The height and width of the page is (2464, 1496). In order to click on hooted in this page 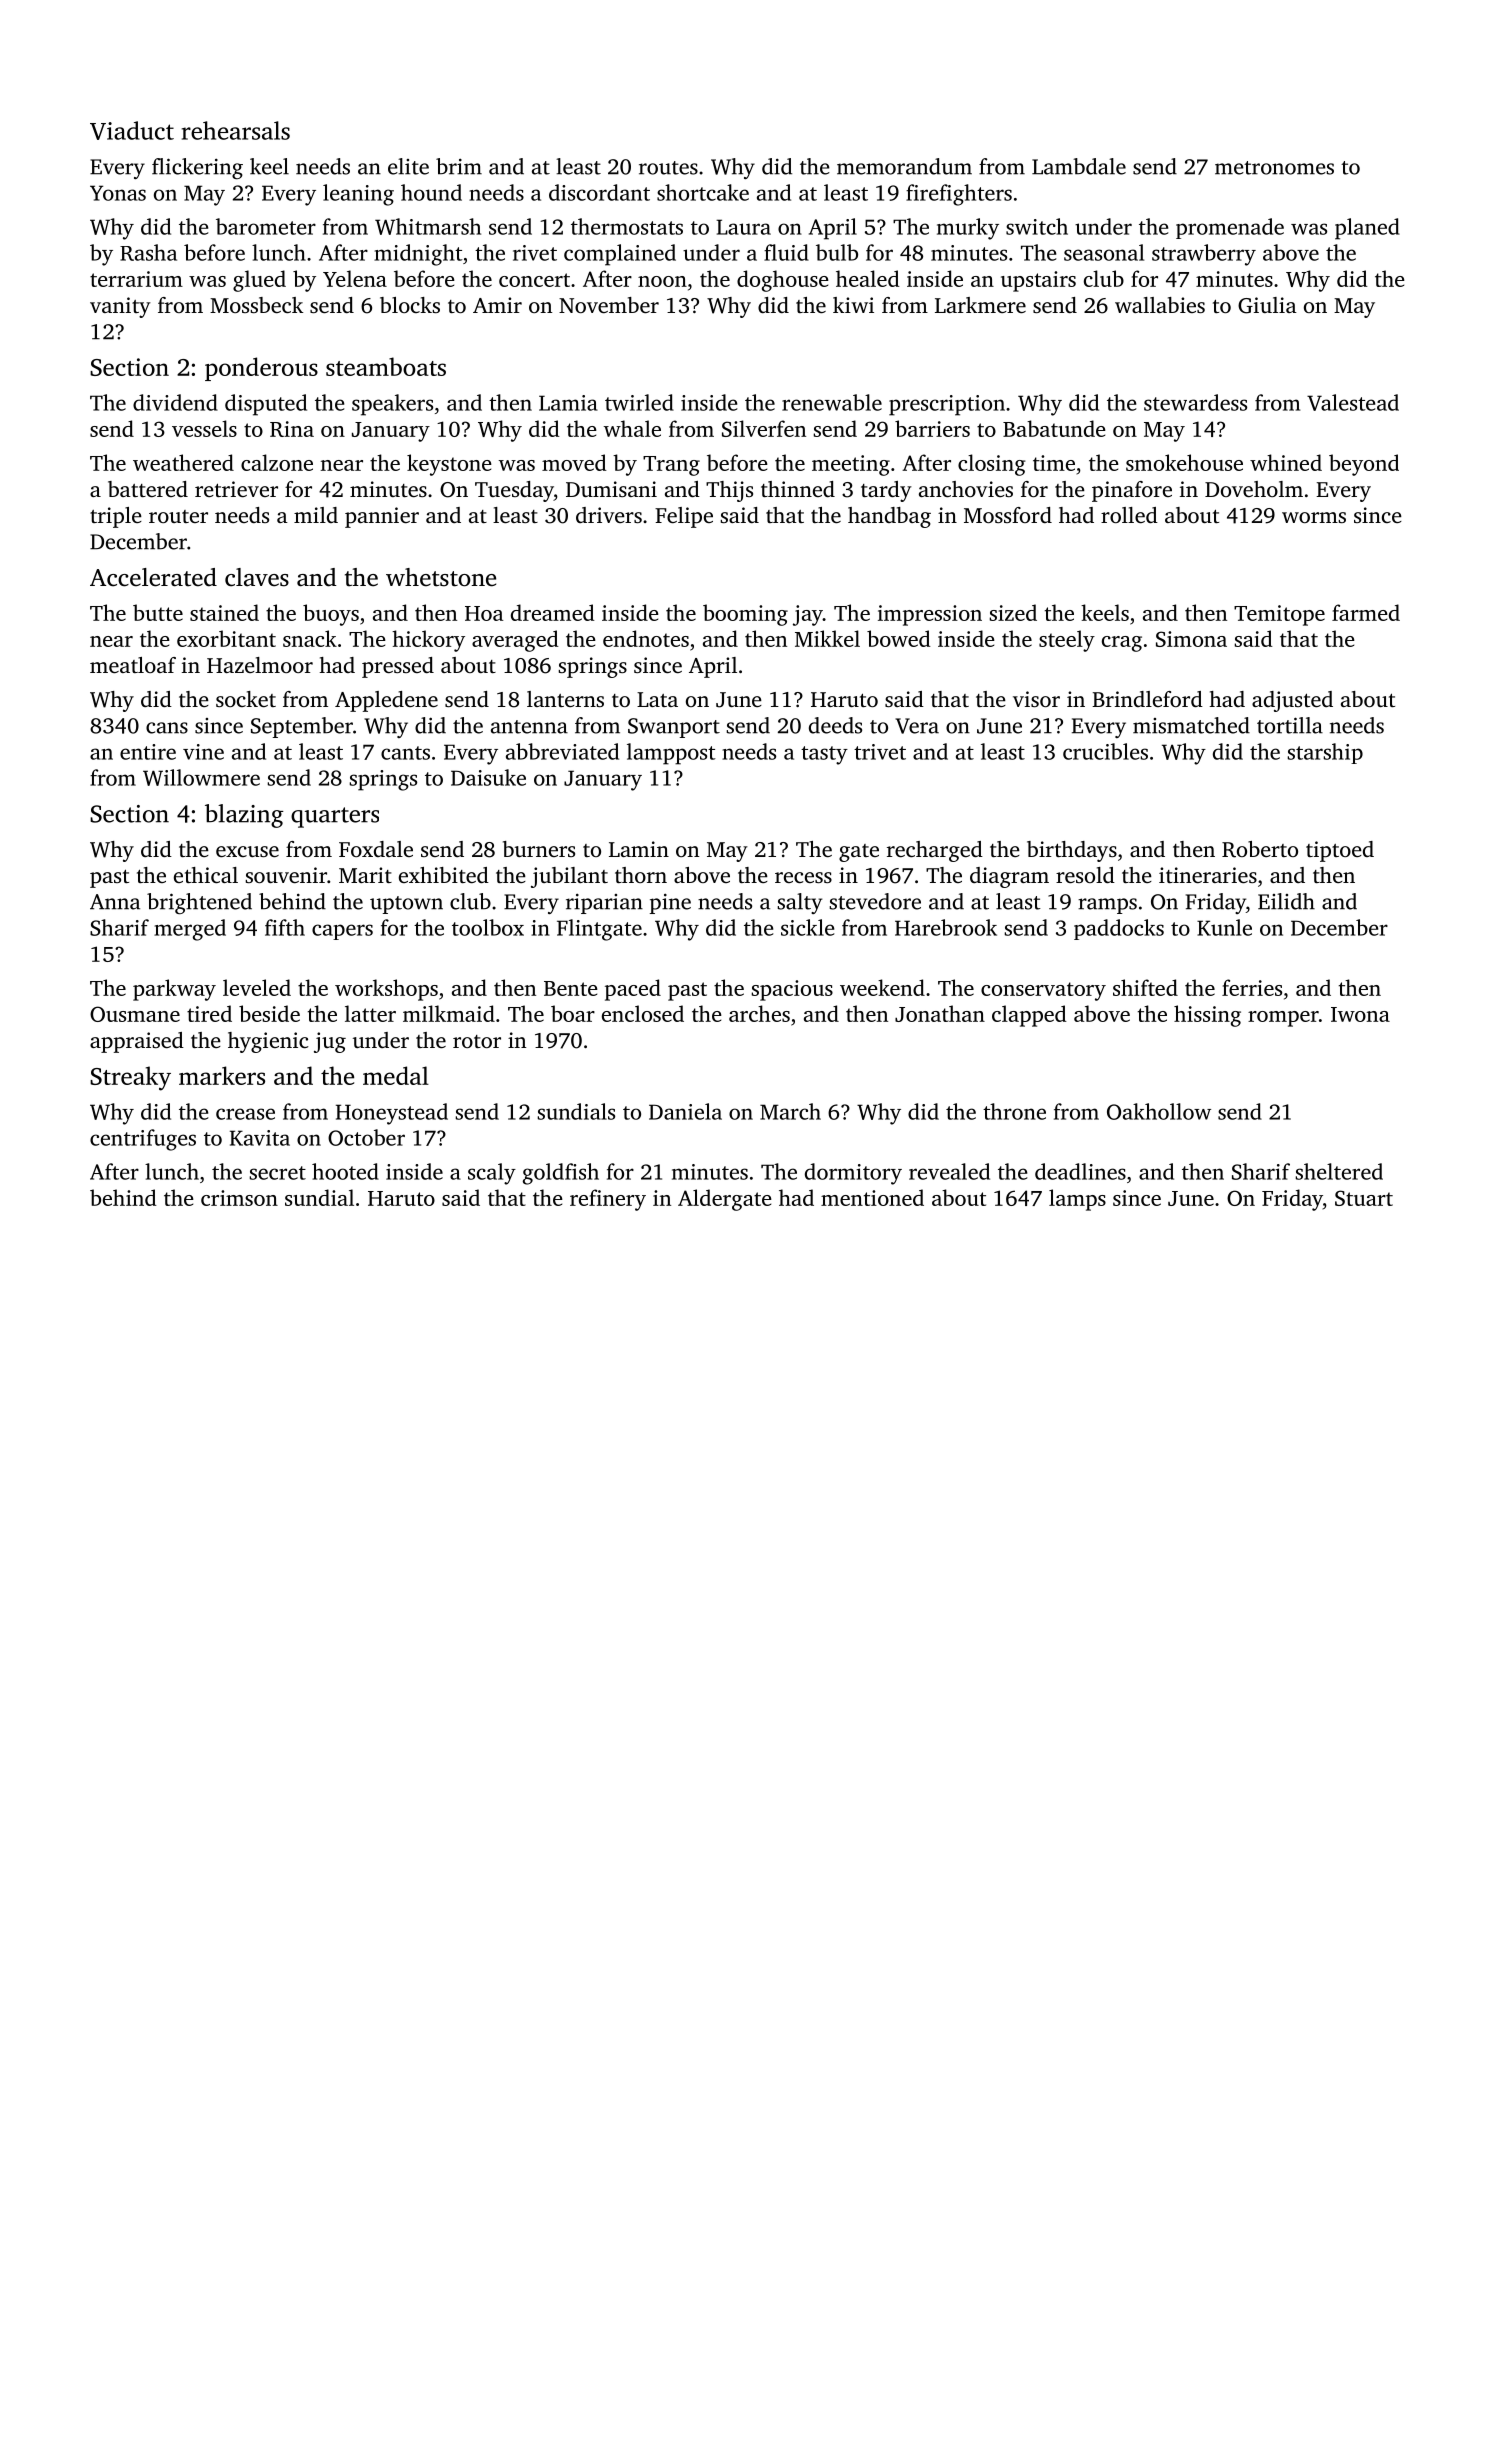, I will do `click(345, 1171)`.
